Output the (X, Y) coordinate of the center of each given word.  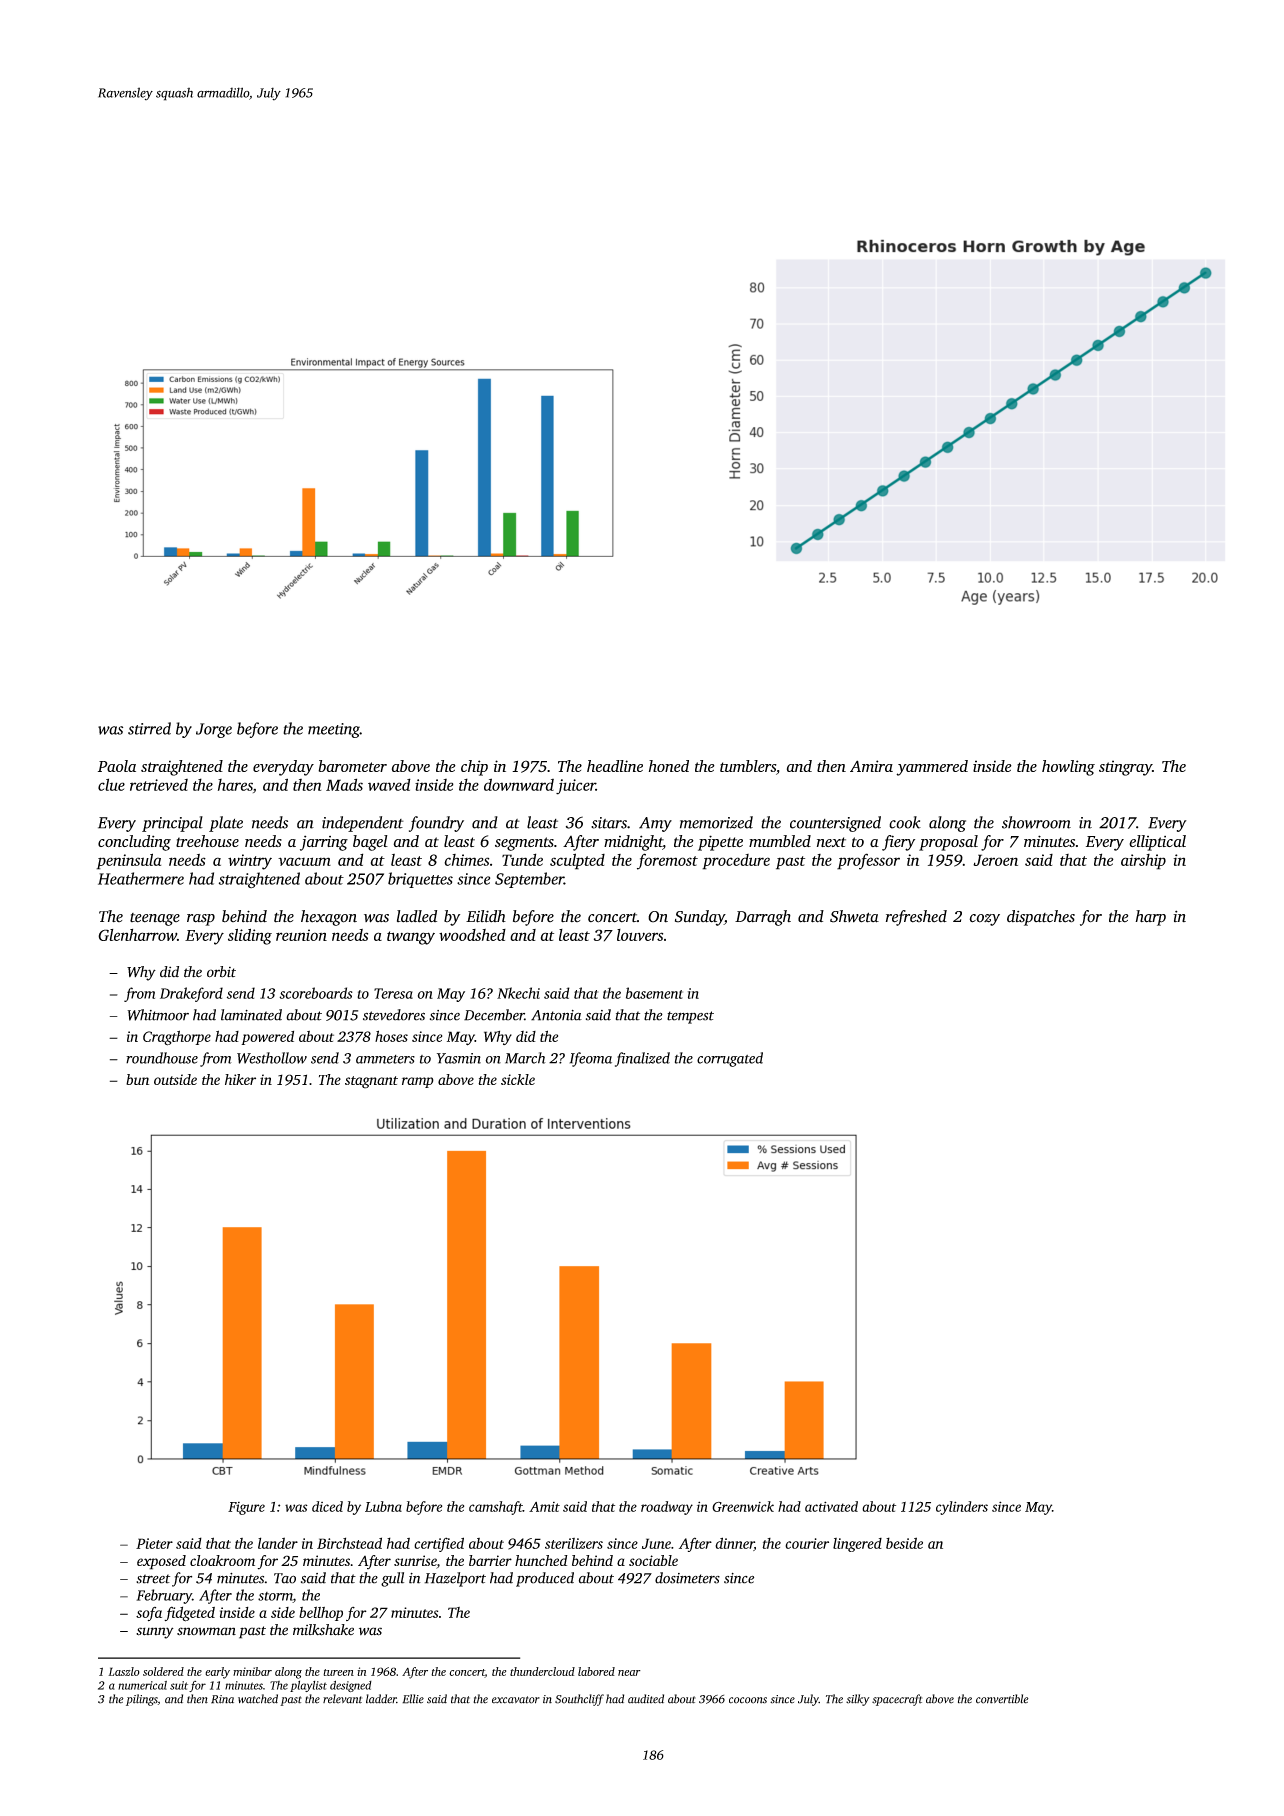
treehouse (207, 841)
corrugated (730, 1059)
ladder (381, 1699)
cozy (984, 920)
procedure (736, 862)
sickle (518, 1079)
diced (327, 1506)
